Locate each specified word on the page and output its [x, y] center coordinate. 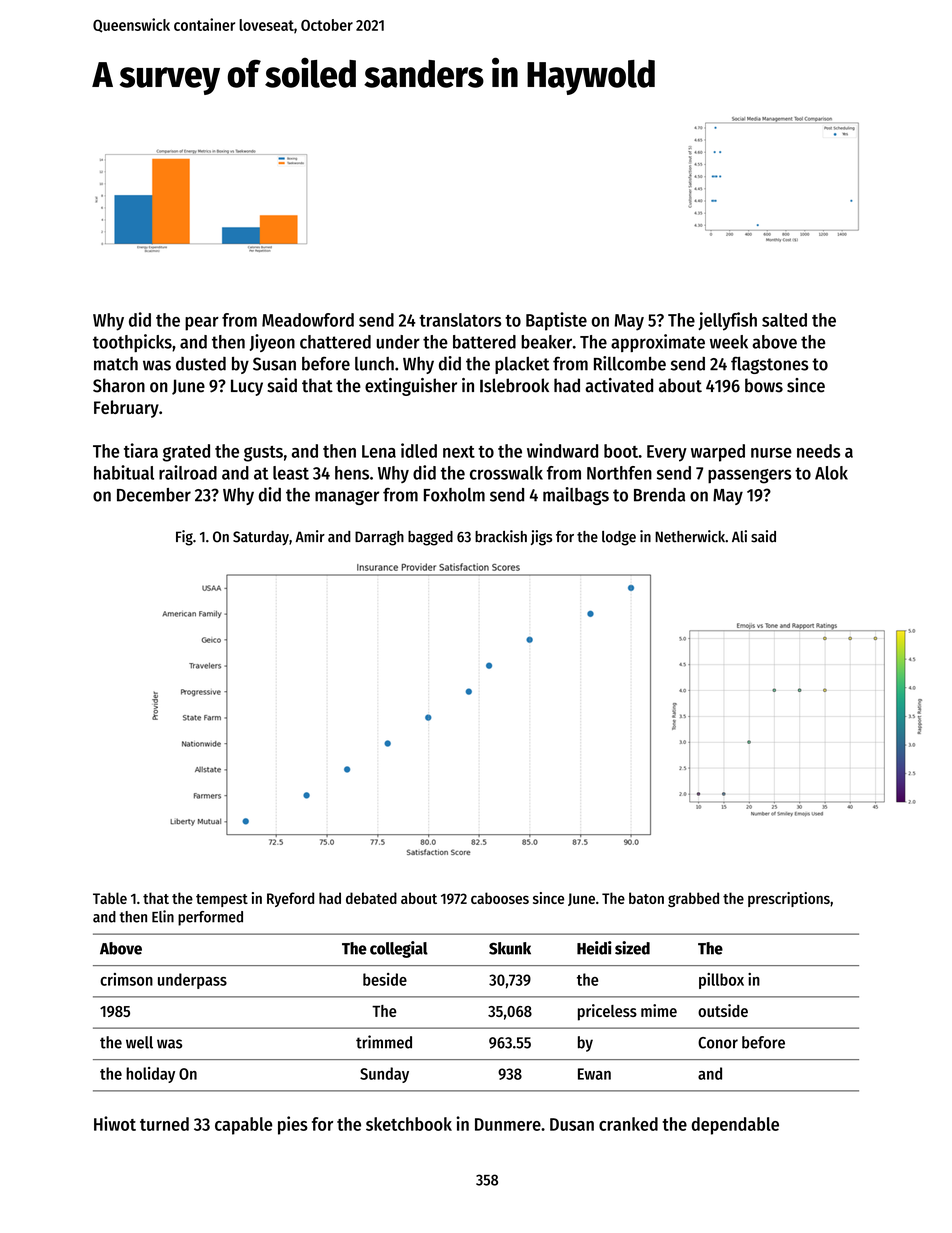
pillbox [721, 981]
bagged [430, 538]
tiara [141, 450]
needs [818, 451]
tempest [222, 900]
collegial [399, 949]
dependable [735, 1126]
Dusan [572, 1124]
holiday [150, 1075]
